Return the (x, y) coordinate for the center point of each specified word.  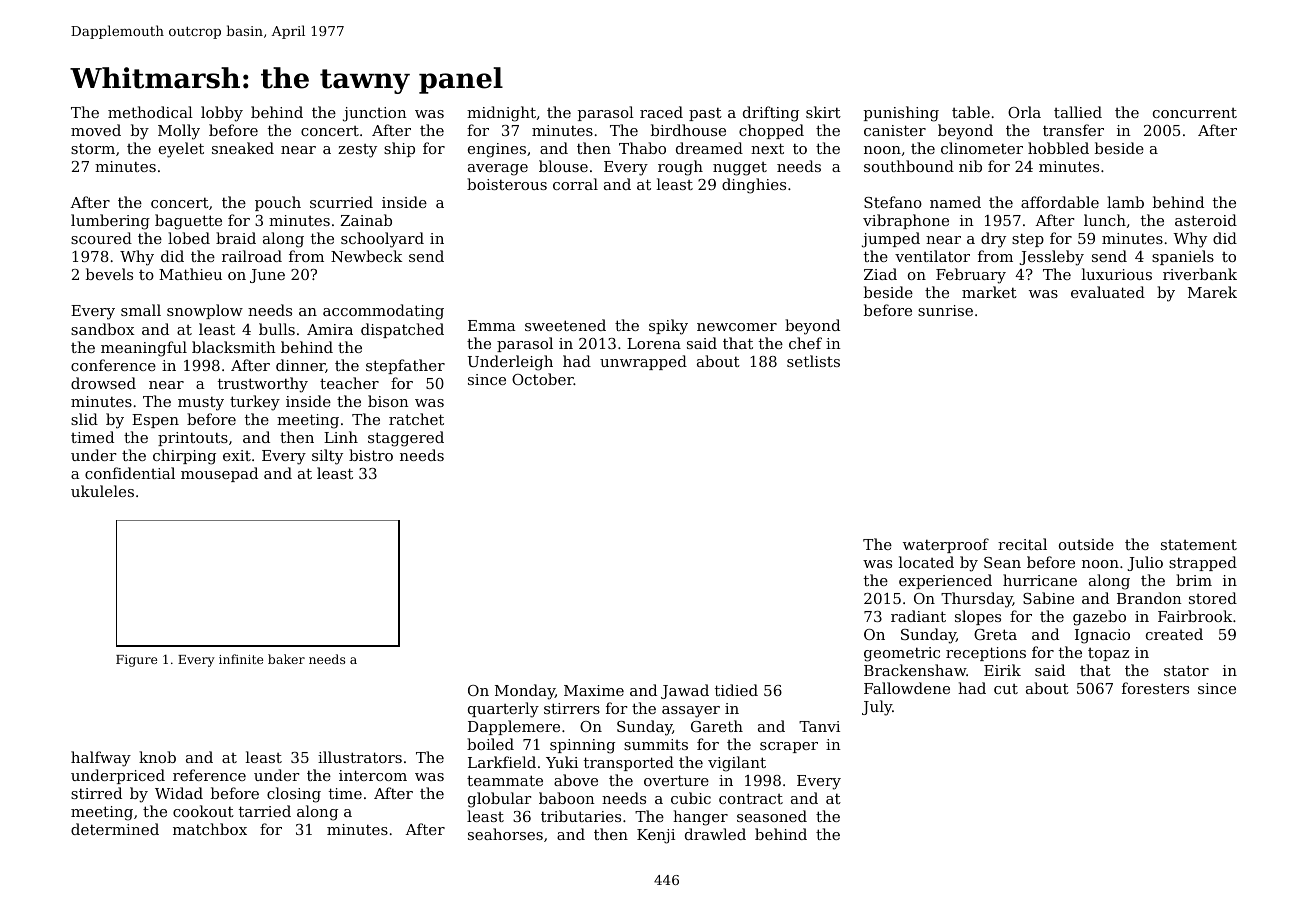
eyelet (181, 150)
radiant (918, 616)
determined (115, 829)
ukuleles (102, 491)
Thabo (642, 148)
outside (1086, 544)
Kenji (656, 836)
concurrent (1195, 113)
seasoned (772, 816)
